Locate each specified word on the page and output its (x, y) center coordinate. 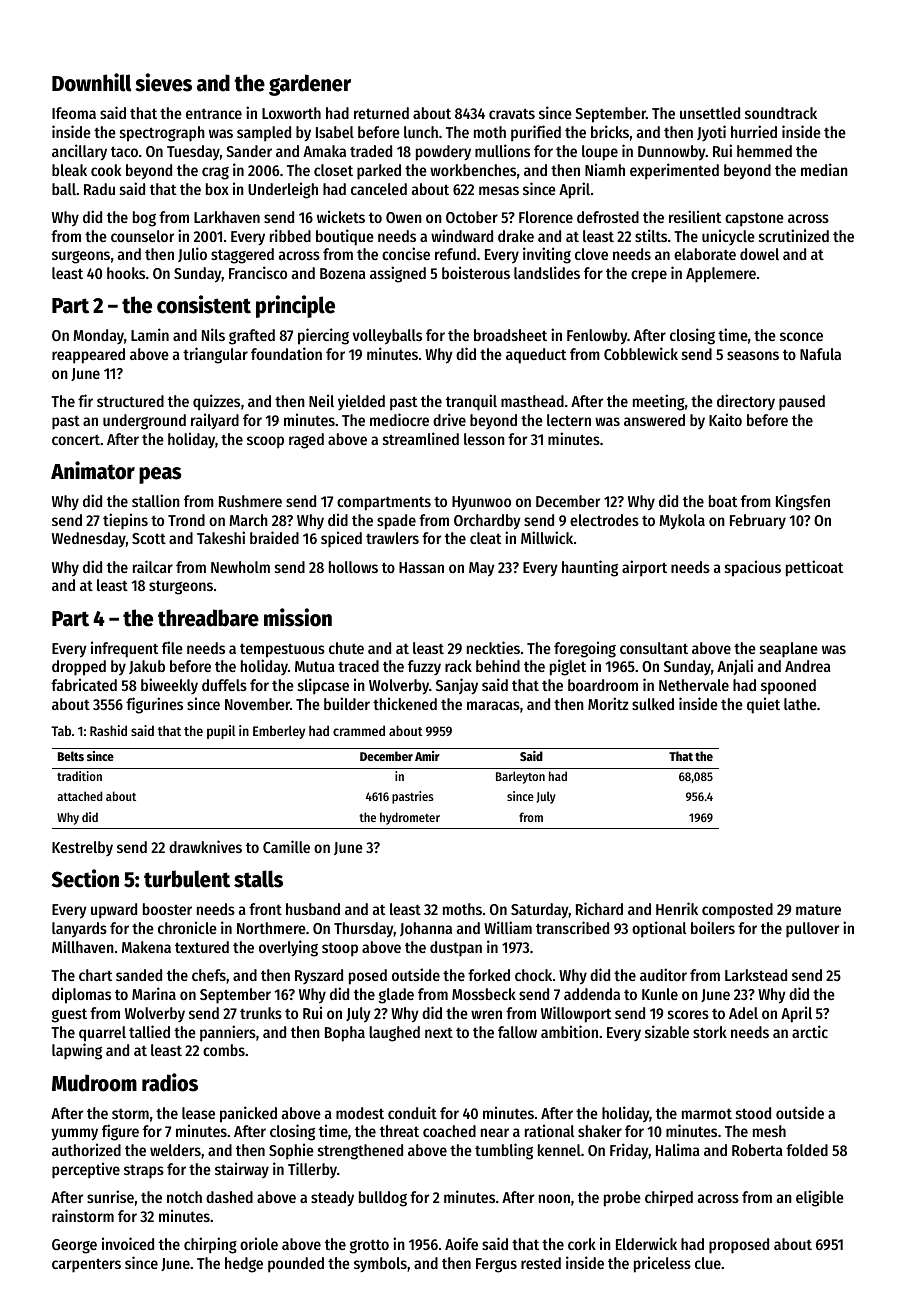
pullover (812, 930)
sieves (163, 82)
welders (175, 1150)
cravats (512, 113)
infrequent (124, 649)
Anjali (735, 667)
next (439, 1032)
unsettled (710, 113)
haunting (590, 568)
